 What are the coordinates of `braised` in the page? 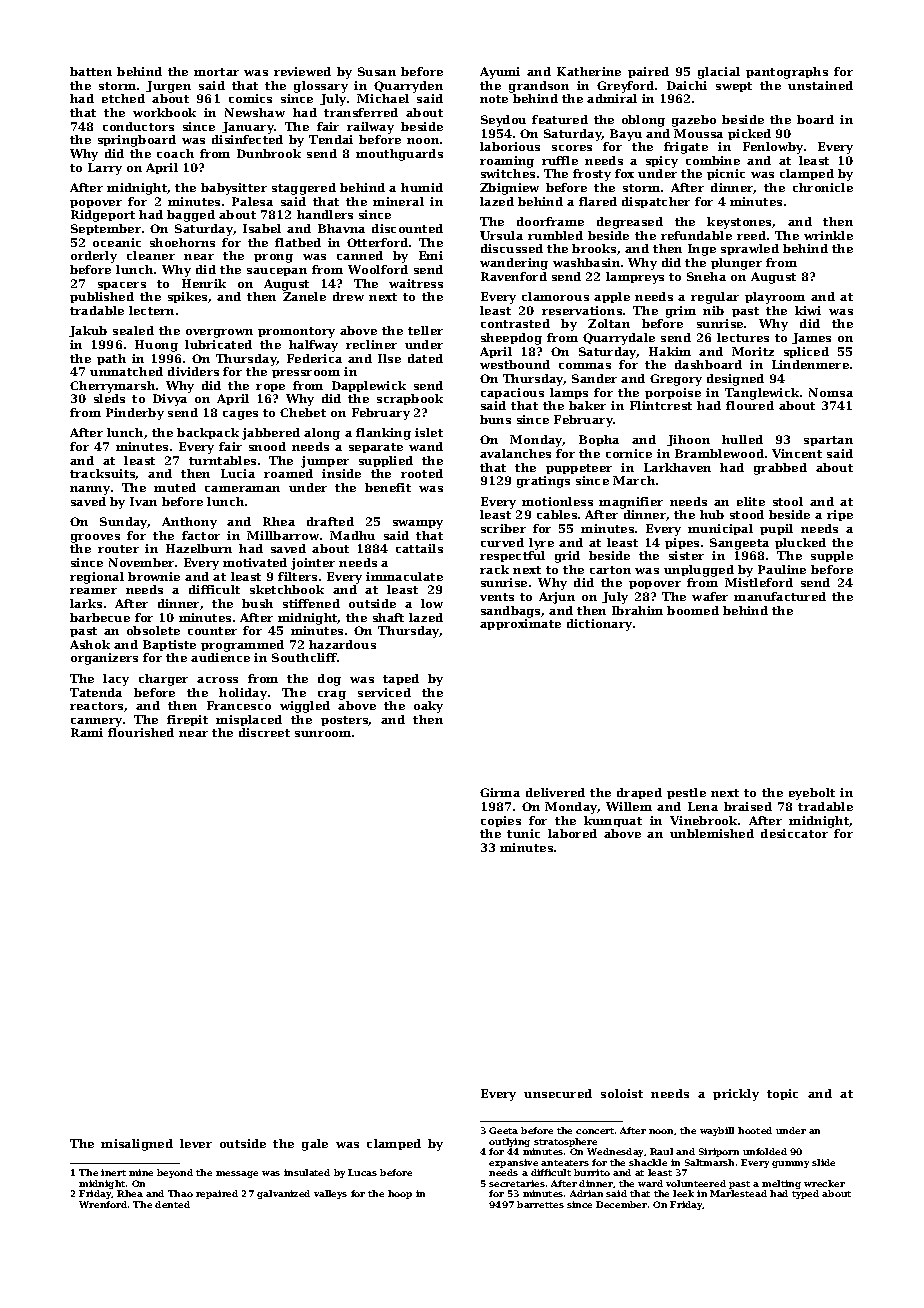 It's located at (748, 806).
